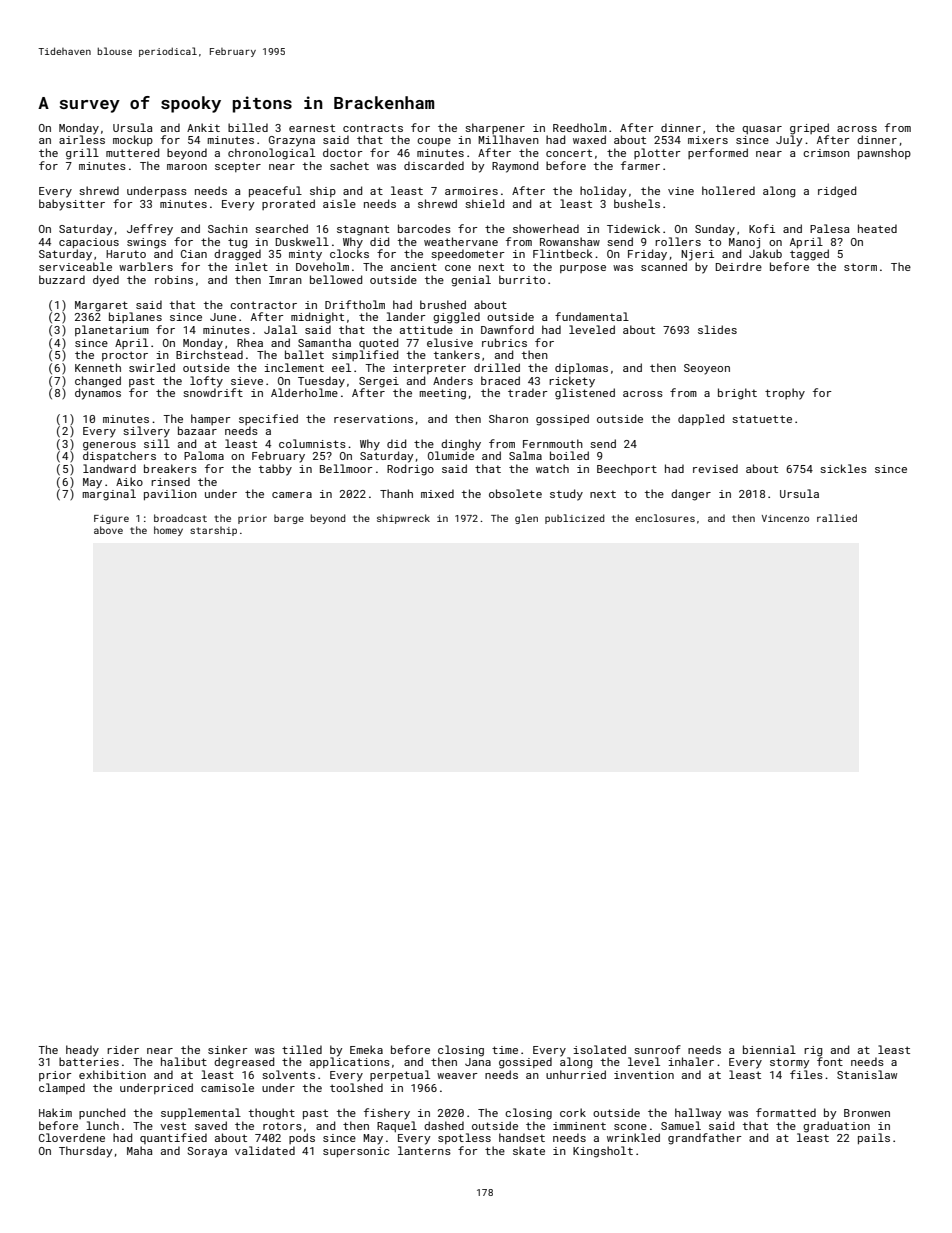 The height and width of the image is (1233, 952). Describe the element at coordinates (263, 305) in the image. I see `contractor` at that location.
